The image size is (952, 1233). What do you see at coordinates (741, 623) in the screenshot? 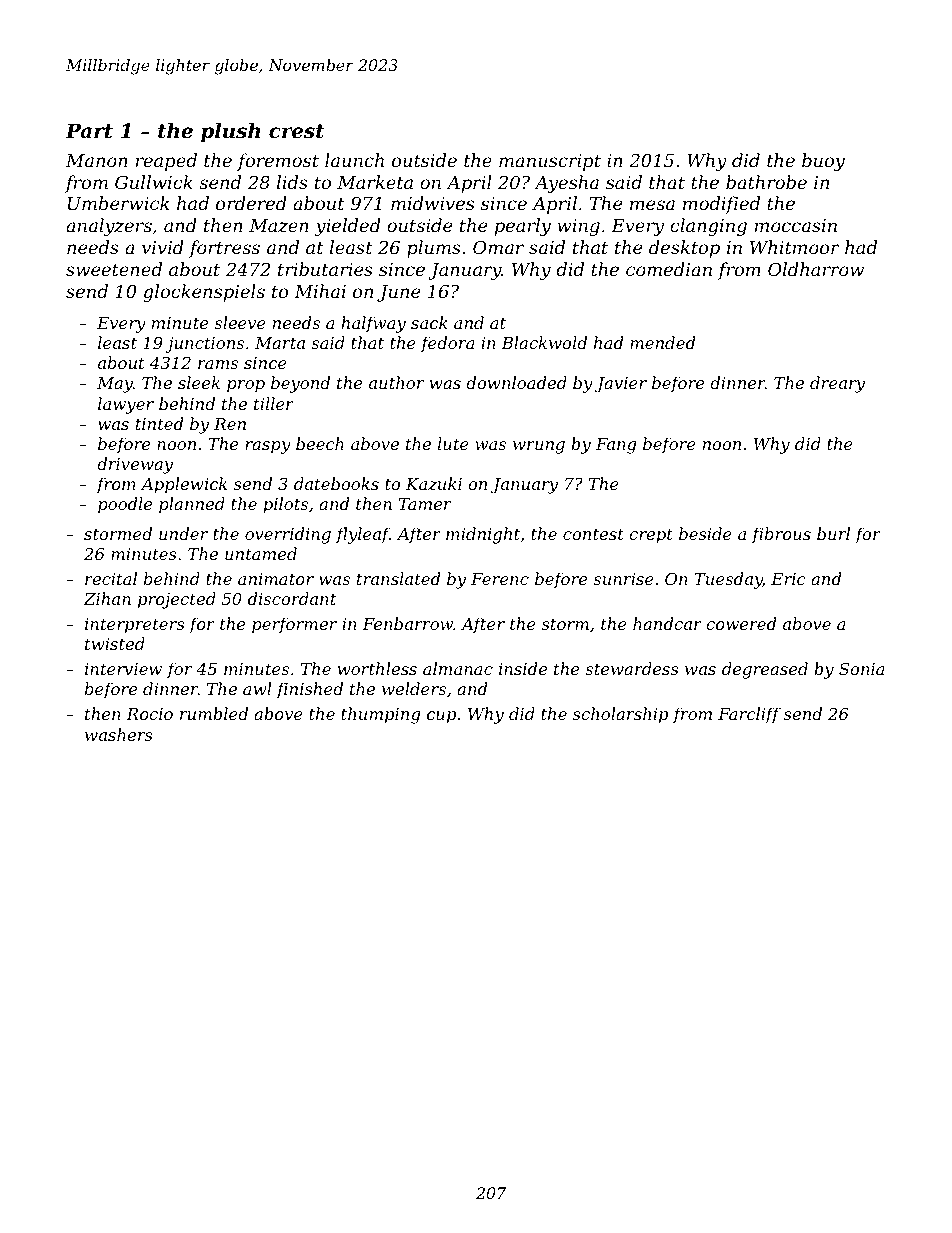
I see `cowered` at bounding box center [741, 623].
